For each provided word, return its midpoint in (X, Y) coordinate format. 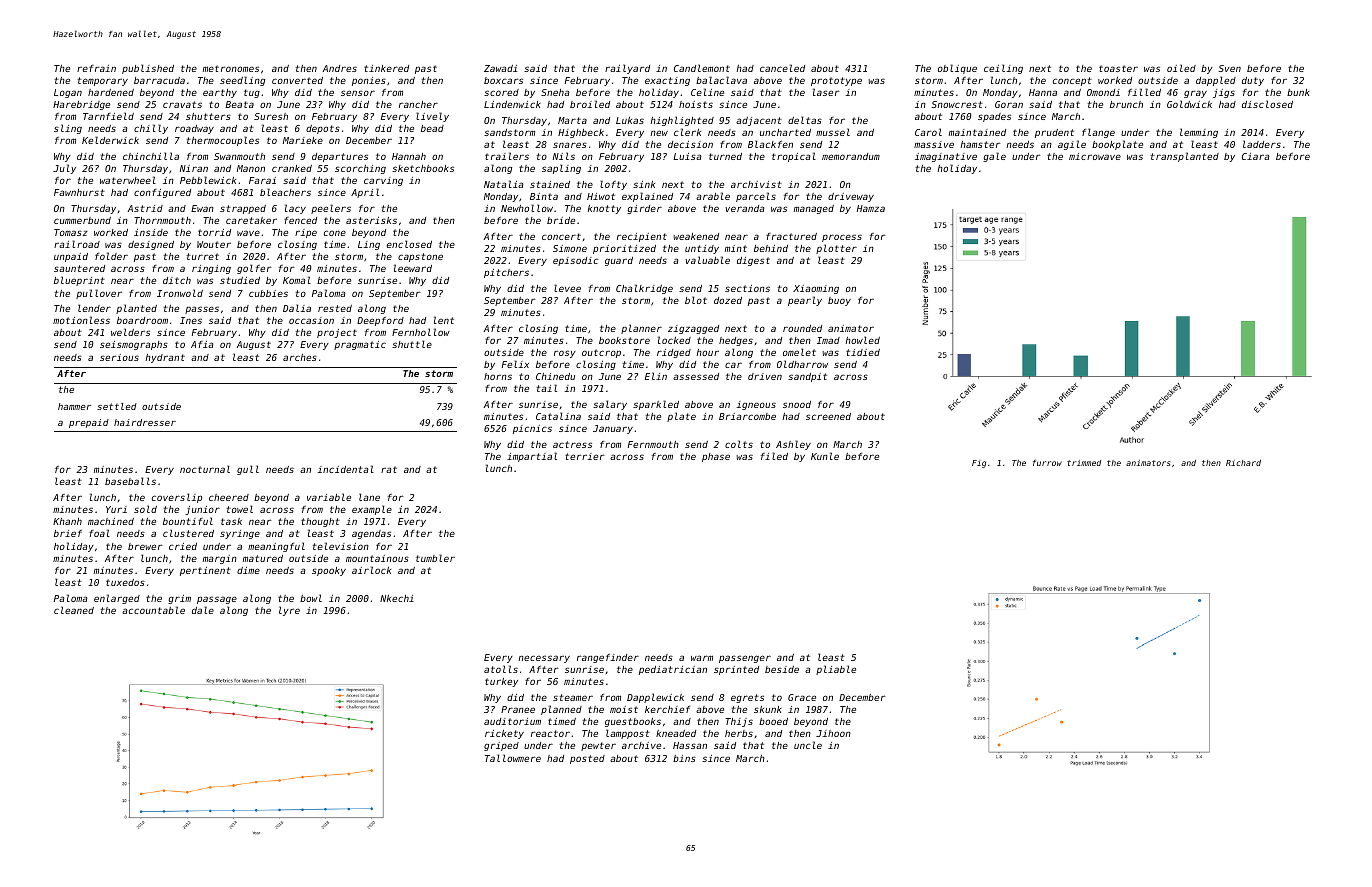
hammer (74, 406)
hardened (111, 92)
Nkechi (397, 598)
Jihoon (833, 733)
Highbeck (581, 133)
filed (774, 456)
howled (862, 340)
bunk (1298, 92)
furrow (1047, 462)
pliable (836, 670)
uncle (808, 745)
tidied (863, 352)
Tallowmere (513, 758)
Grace (802, 697)
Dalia (297, 308)
